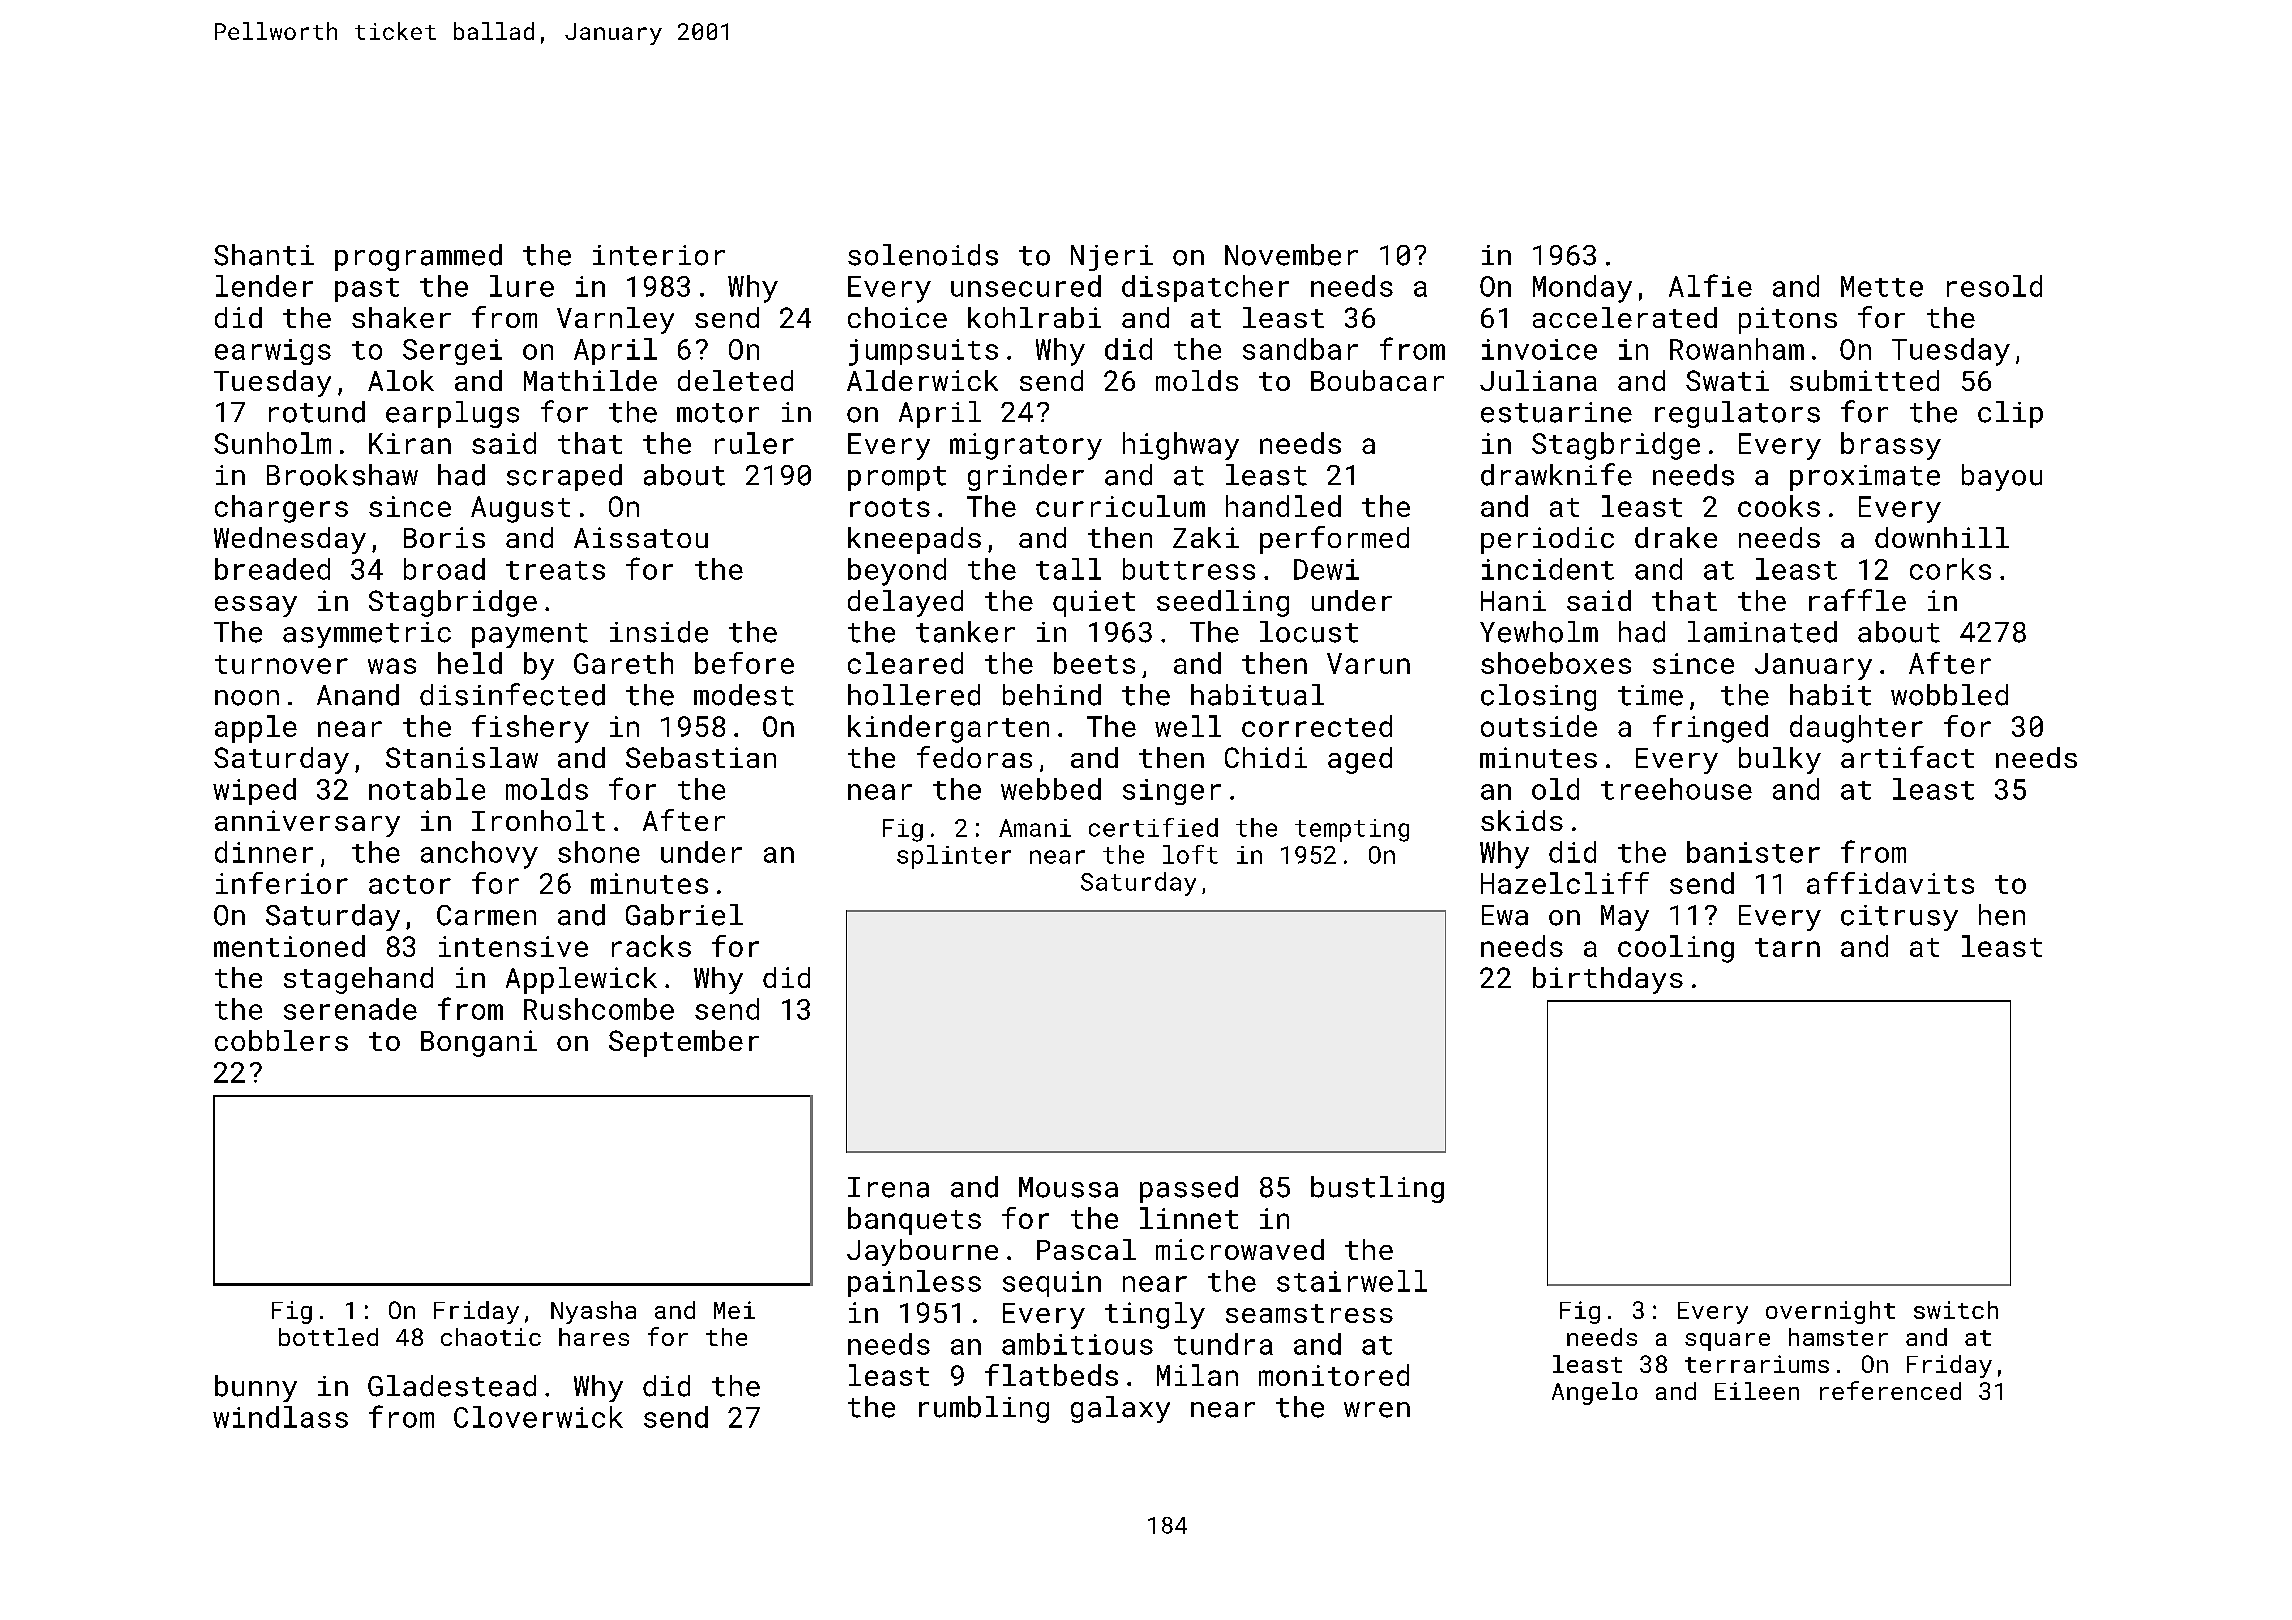 The image size is (2292, 1620). Describe the element at coordinates (684, 915) in the screenshot. I see `Gabriel` at that location.
